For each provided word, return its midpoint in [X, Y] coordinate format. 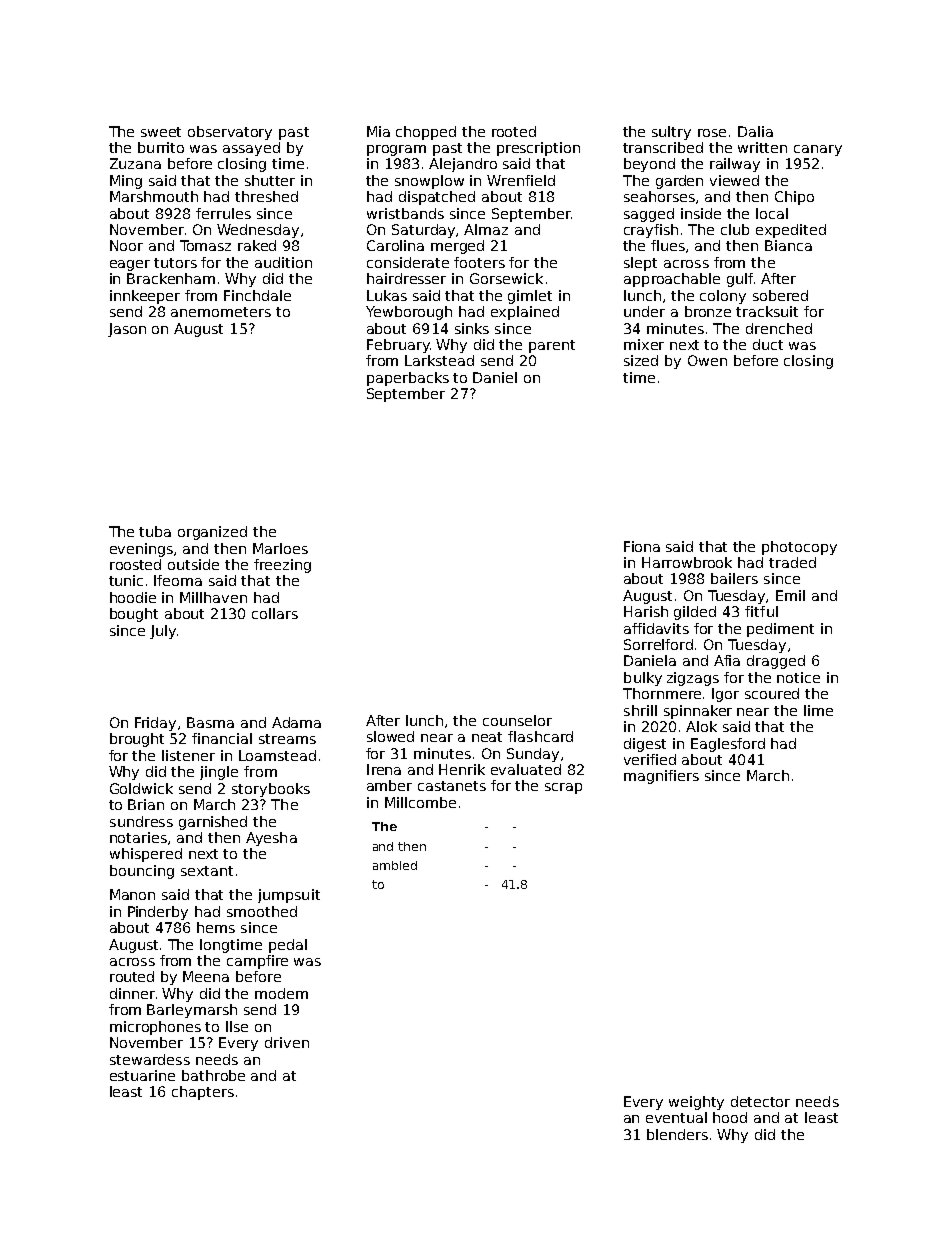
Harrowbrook [687, 562]
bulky [643, 679]
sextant [207, 871]
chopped [426, 133]
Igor [725, 695]
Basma [210, 722]
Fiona [642, 546]
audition [283, 262]
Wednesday [258, 231]
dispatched [437, 198]
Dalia [755, 131]
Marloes [280, 548]
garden [679, 182]
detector [760, 1101]
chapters [203, 1093]
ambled [395, 865]
